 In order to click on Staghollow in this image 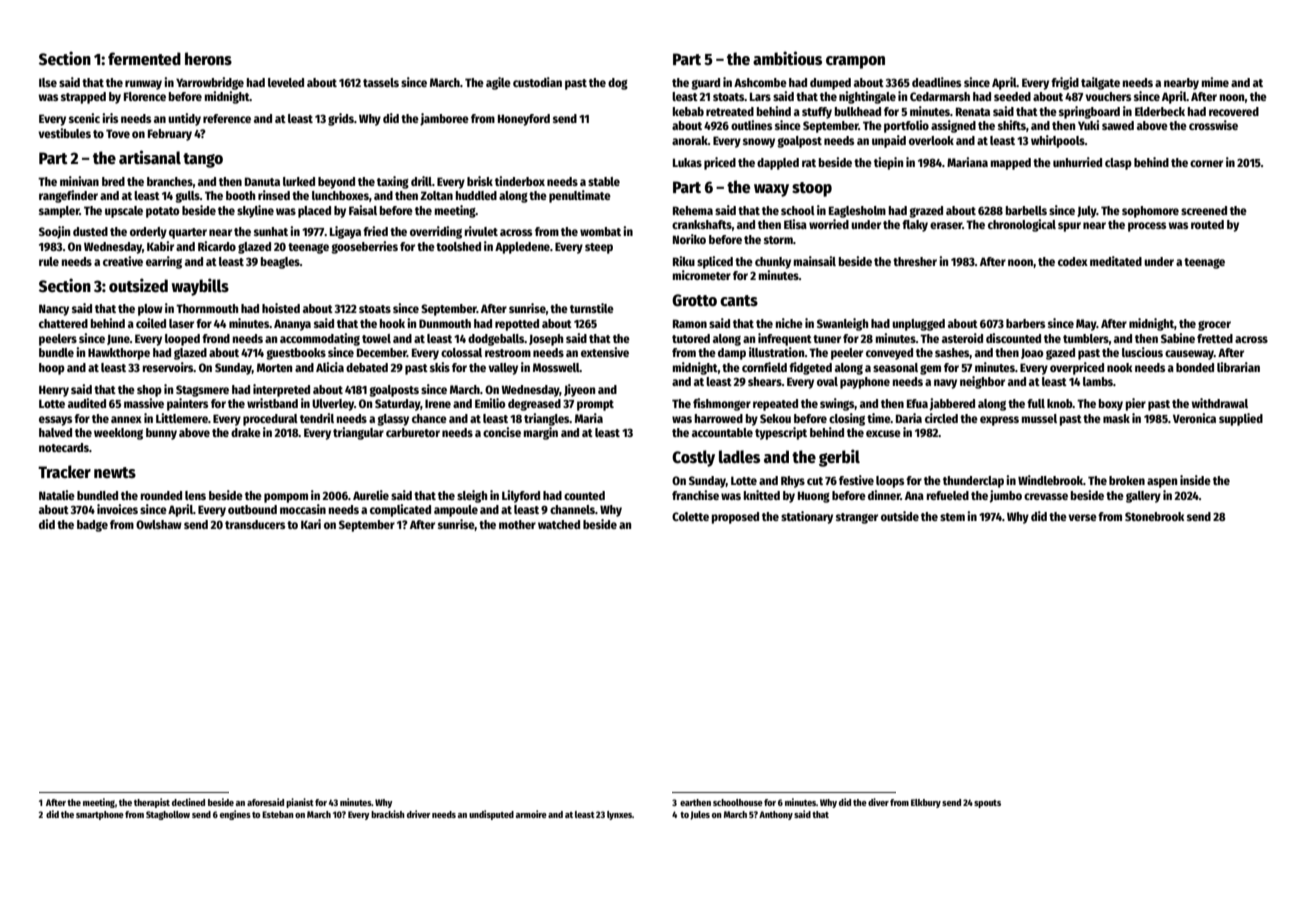, I will do `click(168, 815)`.
